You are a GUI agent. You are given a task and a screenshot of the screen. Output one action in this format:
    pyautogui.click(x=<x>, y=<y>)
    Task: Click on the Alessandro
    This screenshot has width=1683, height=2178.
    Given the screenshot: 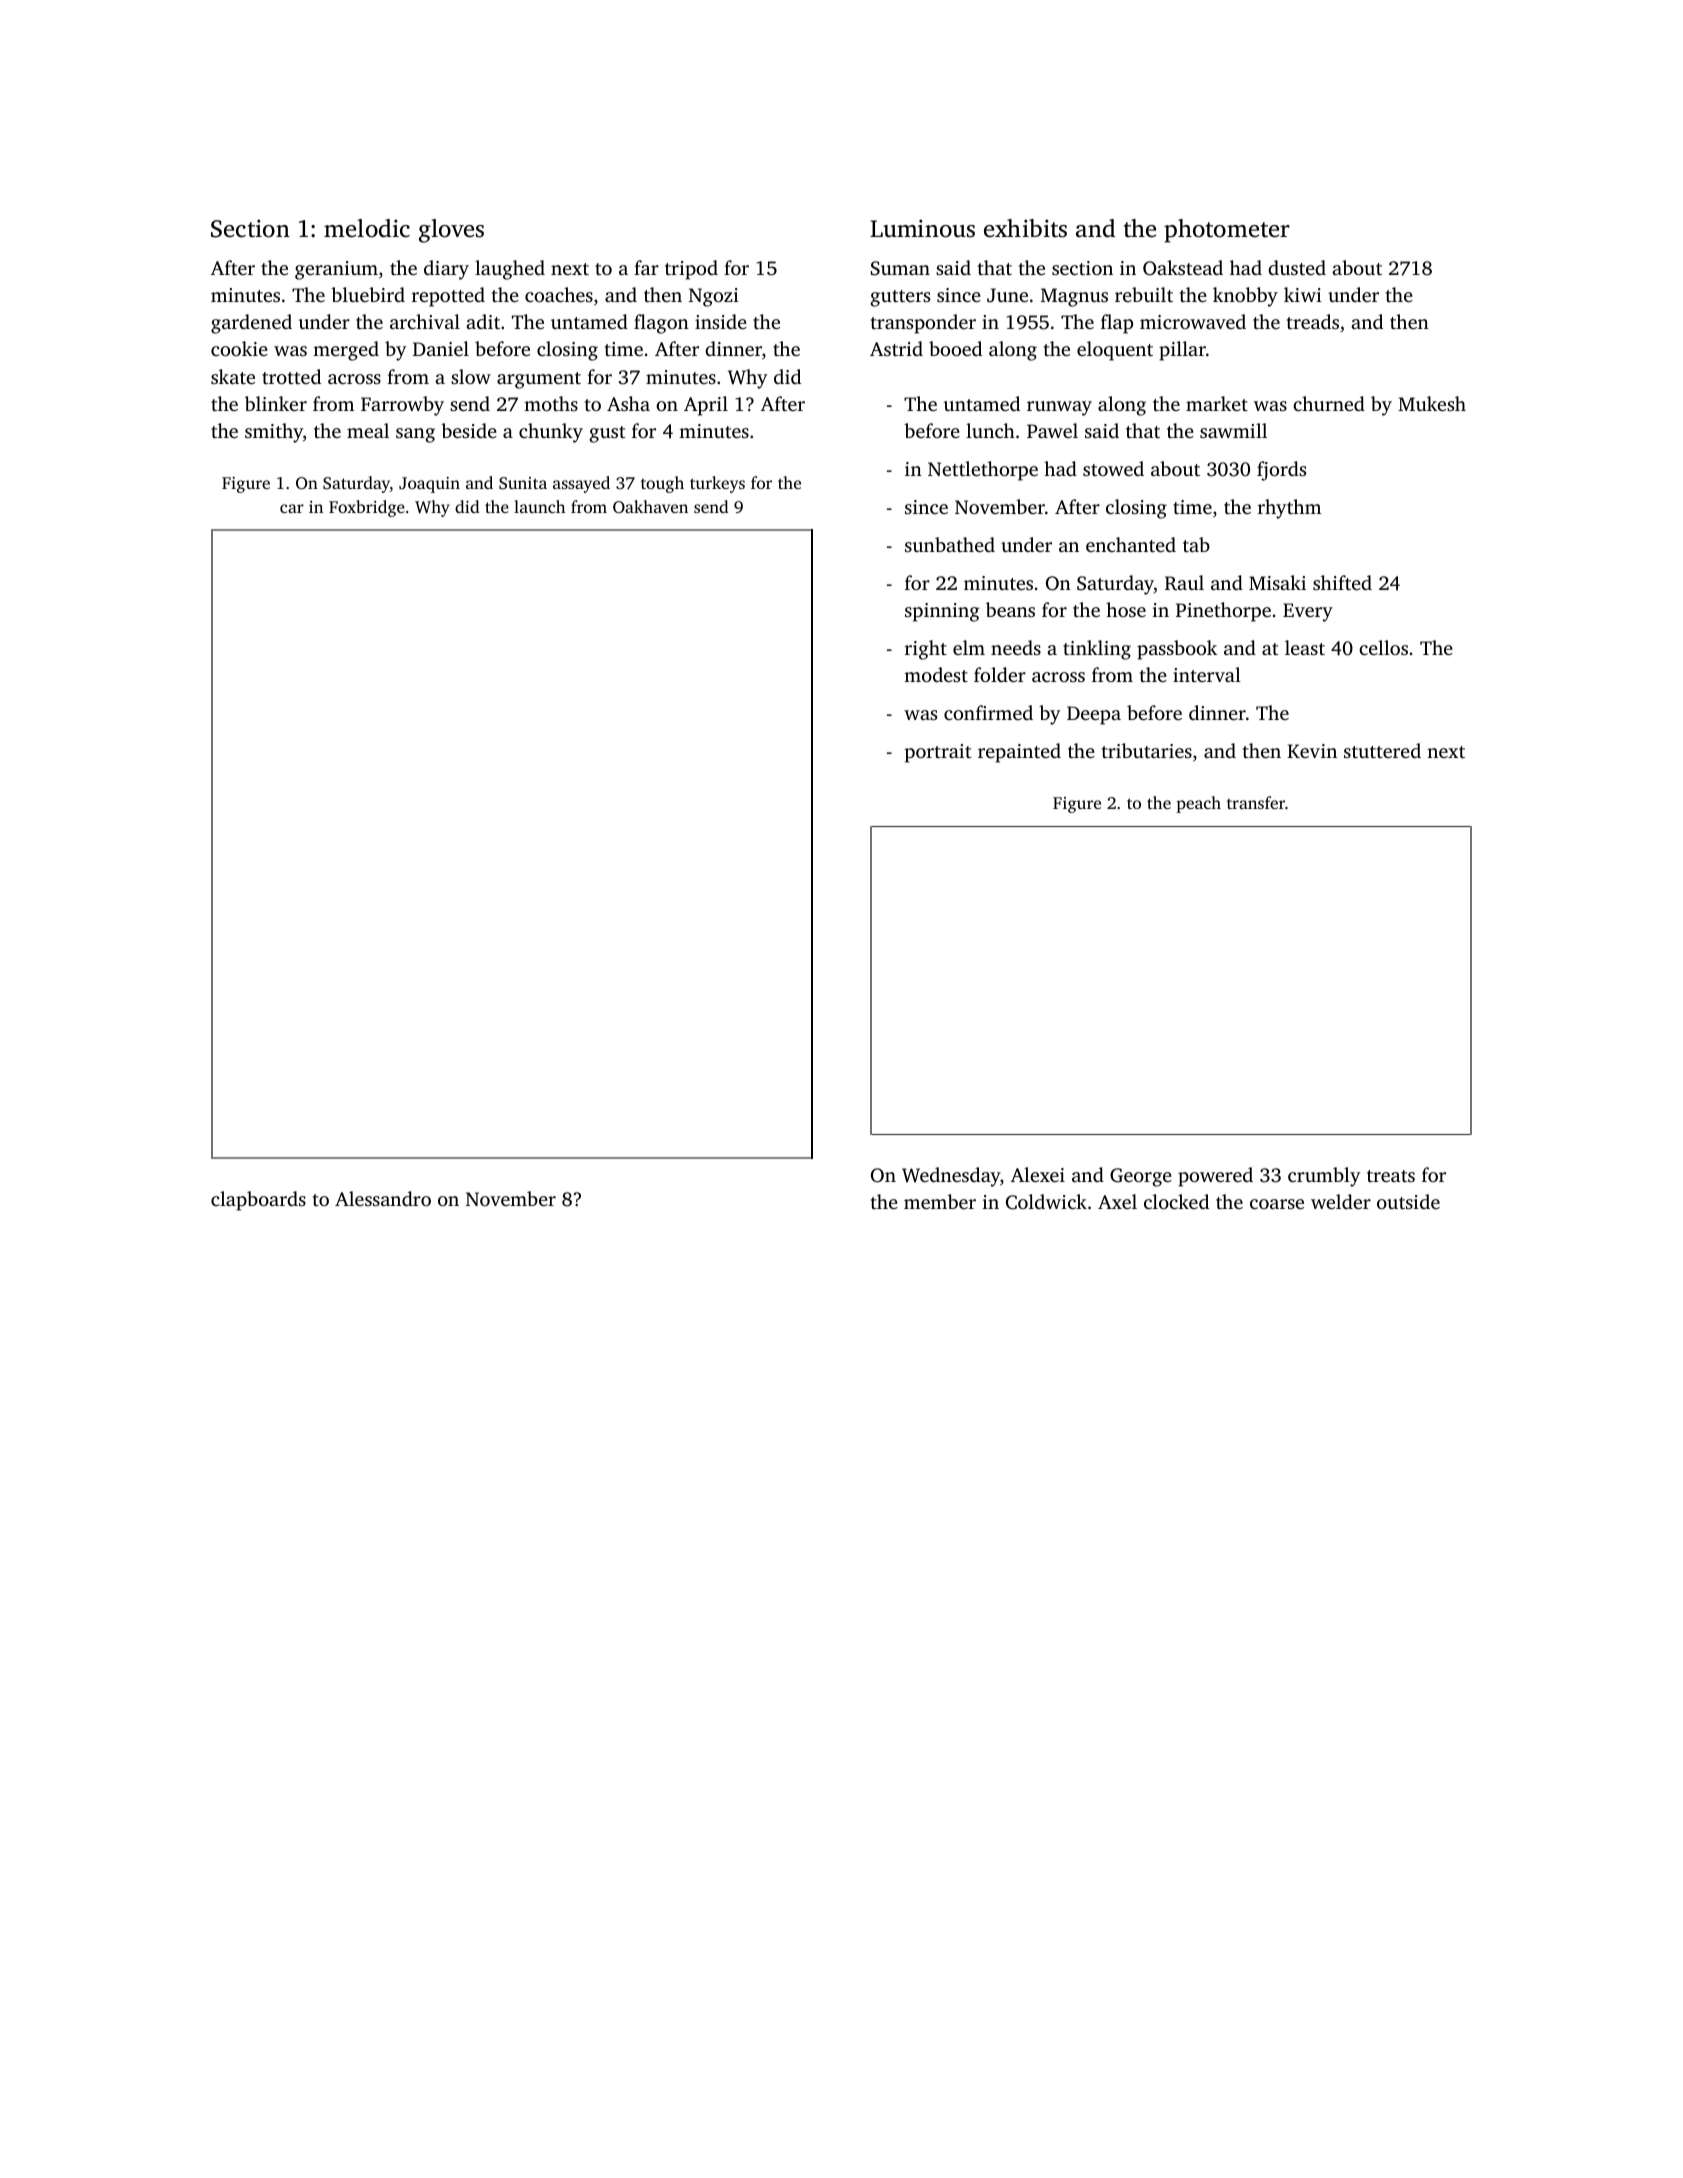 What is the action you would take?
    pyautogui.click(x=383, y=1198)
